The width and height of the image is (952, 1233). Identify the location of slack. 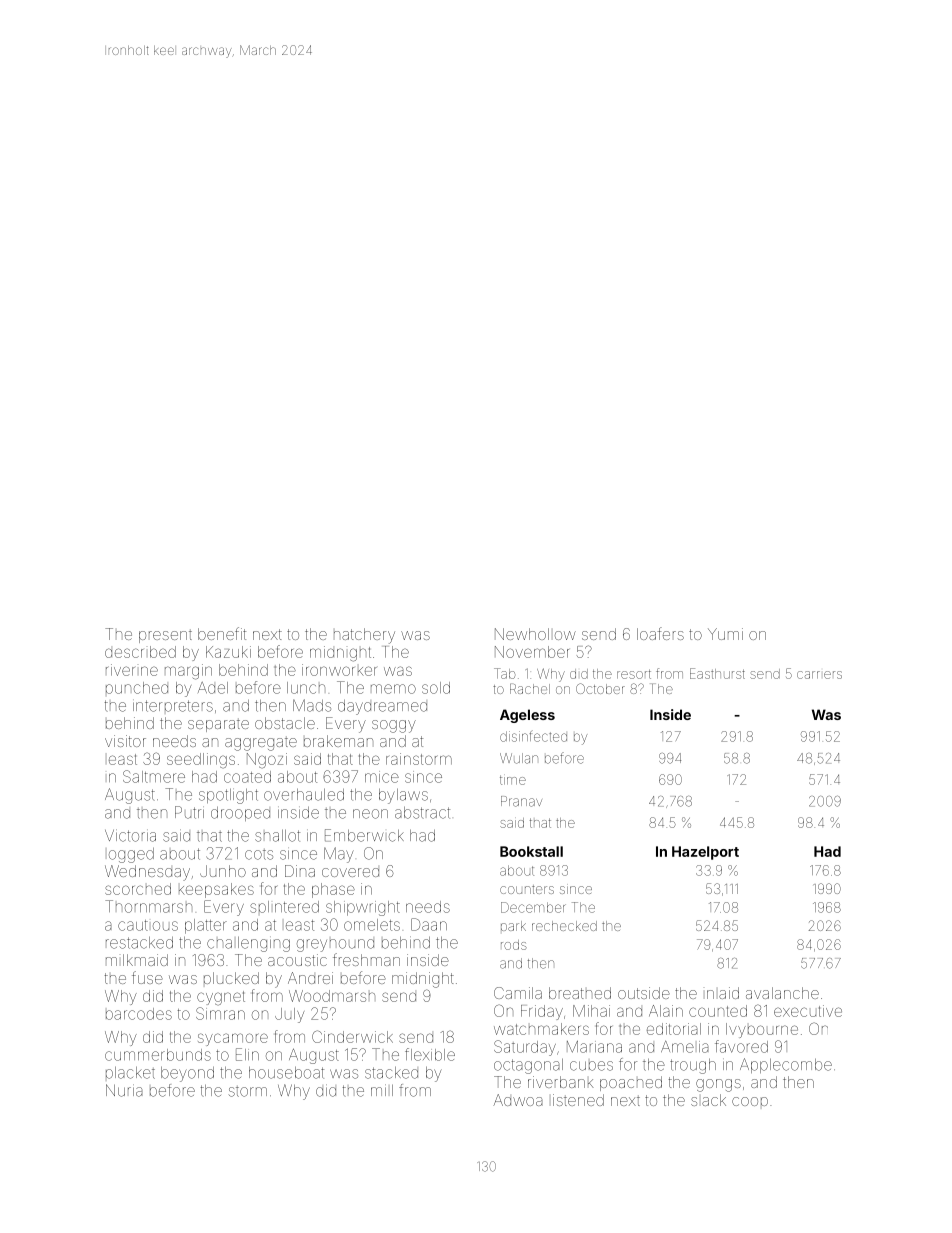
(708, 1100).
